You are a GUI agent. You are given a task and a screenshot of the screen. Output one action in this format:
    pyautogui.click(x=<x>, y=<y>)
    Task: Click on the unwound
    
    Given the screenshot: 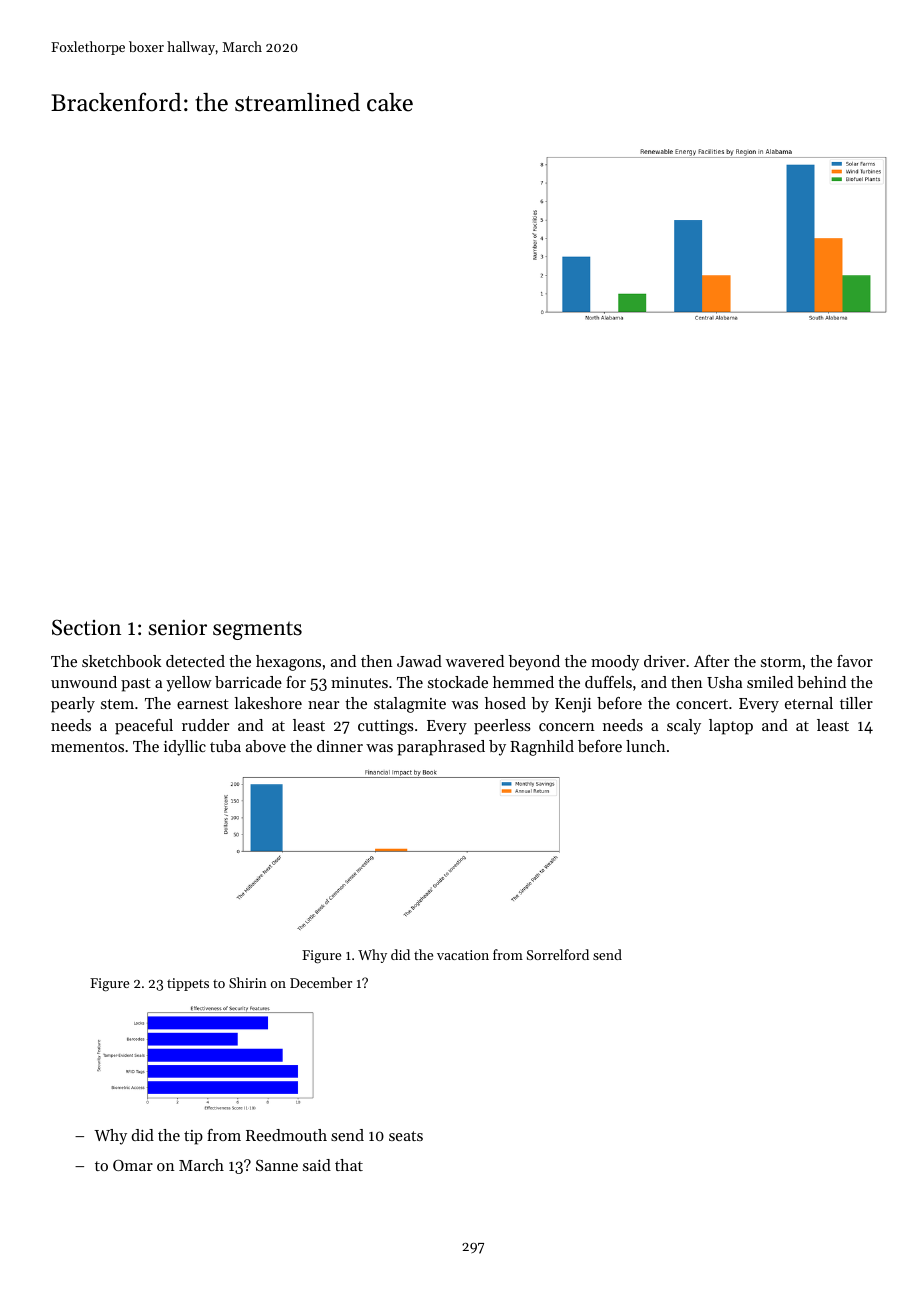 What is the action you would take?
    pyautogui.click(x=84, y=682)
